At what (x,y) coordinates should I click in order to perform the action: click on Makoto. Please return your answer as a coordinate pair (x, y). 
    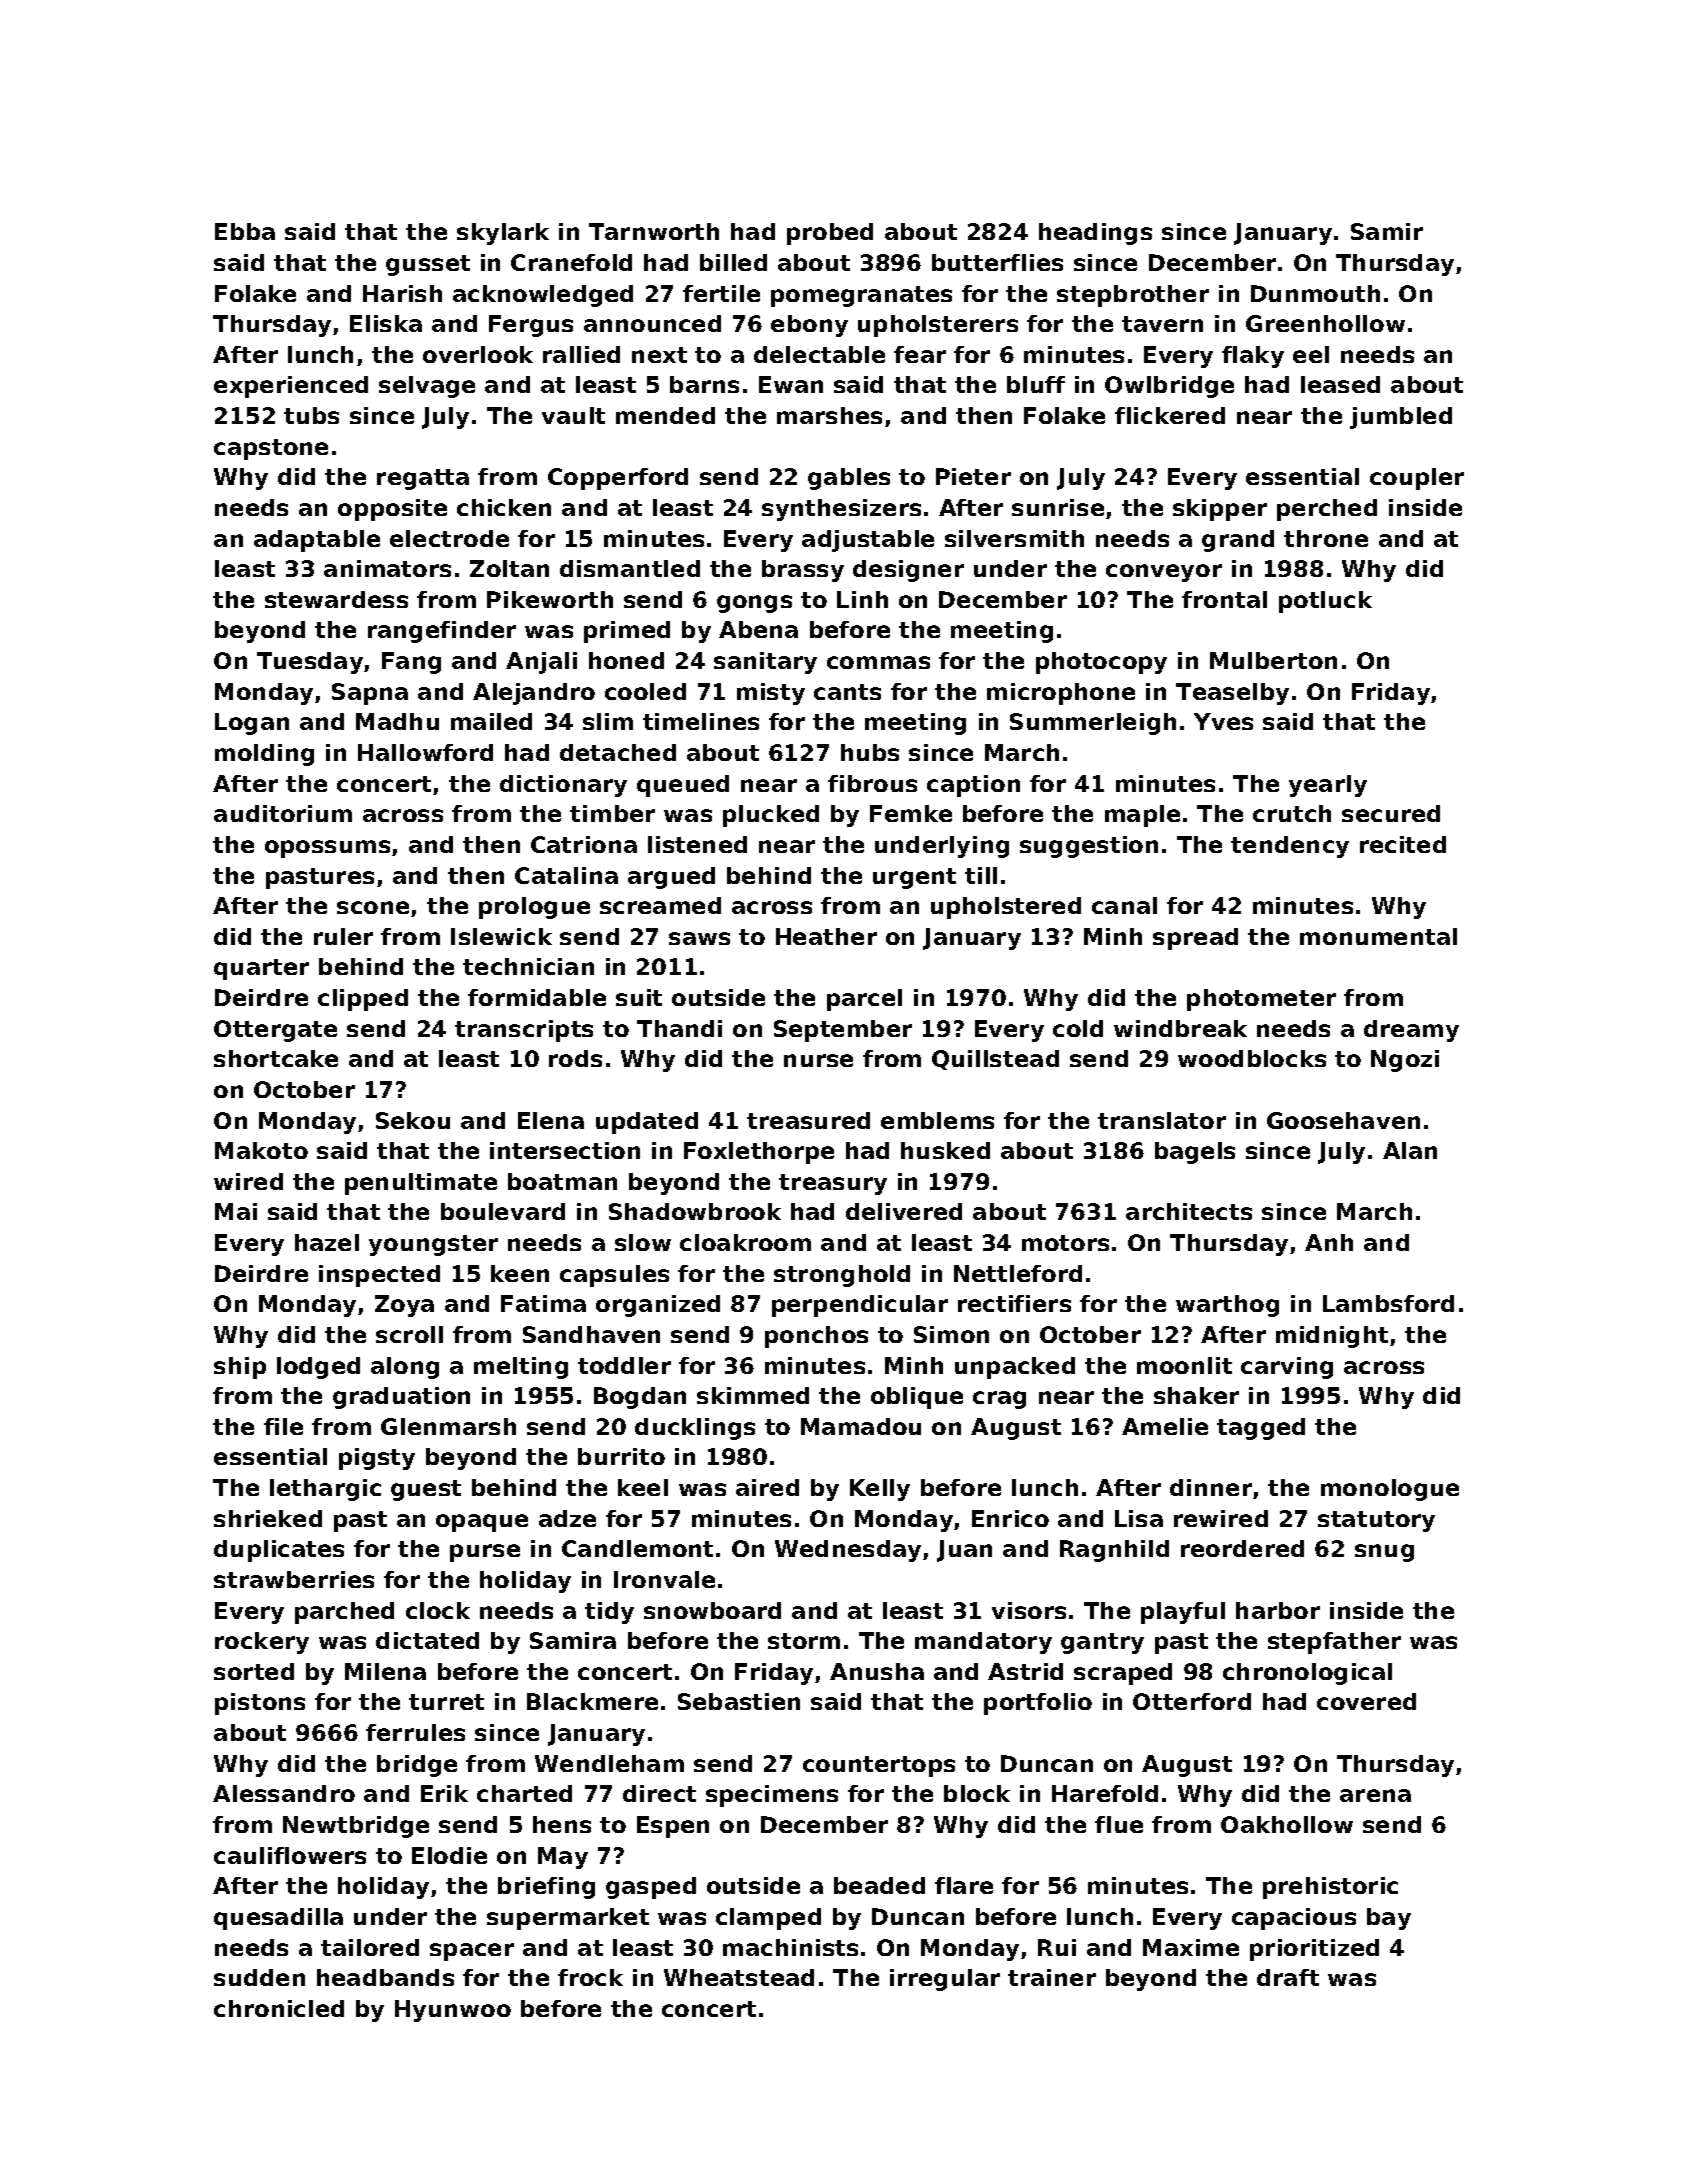
    Looking at the image, I should click on (261, 1150).
